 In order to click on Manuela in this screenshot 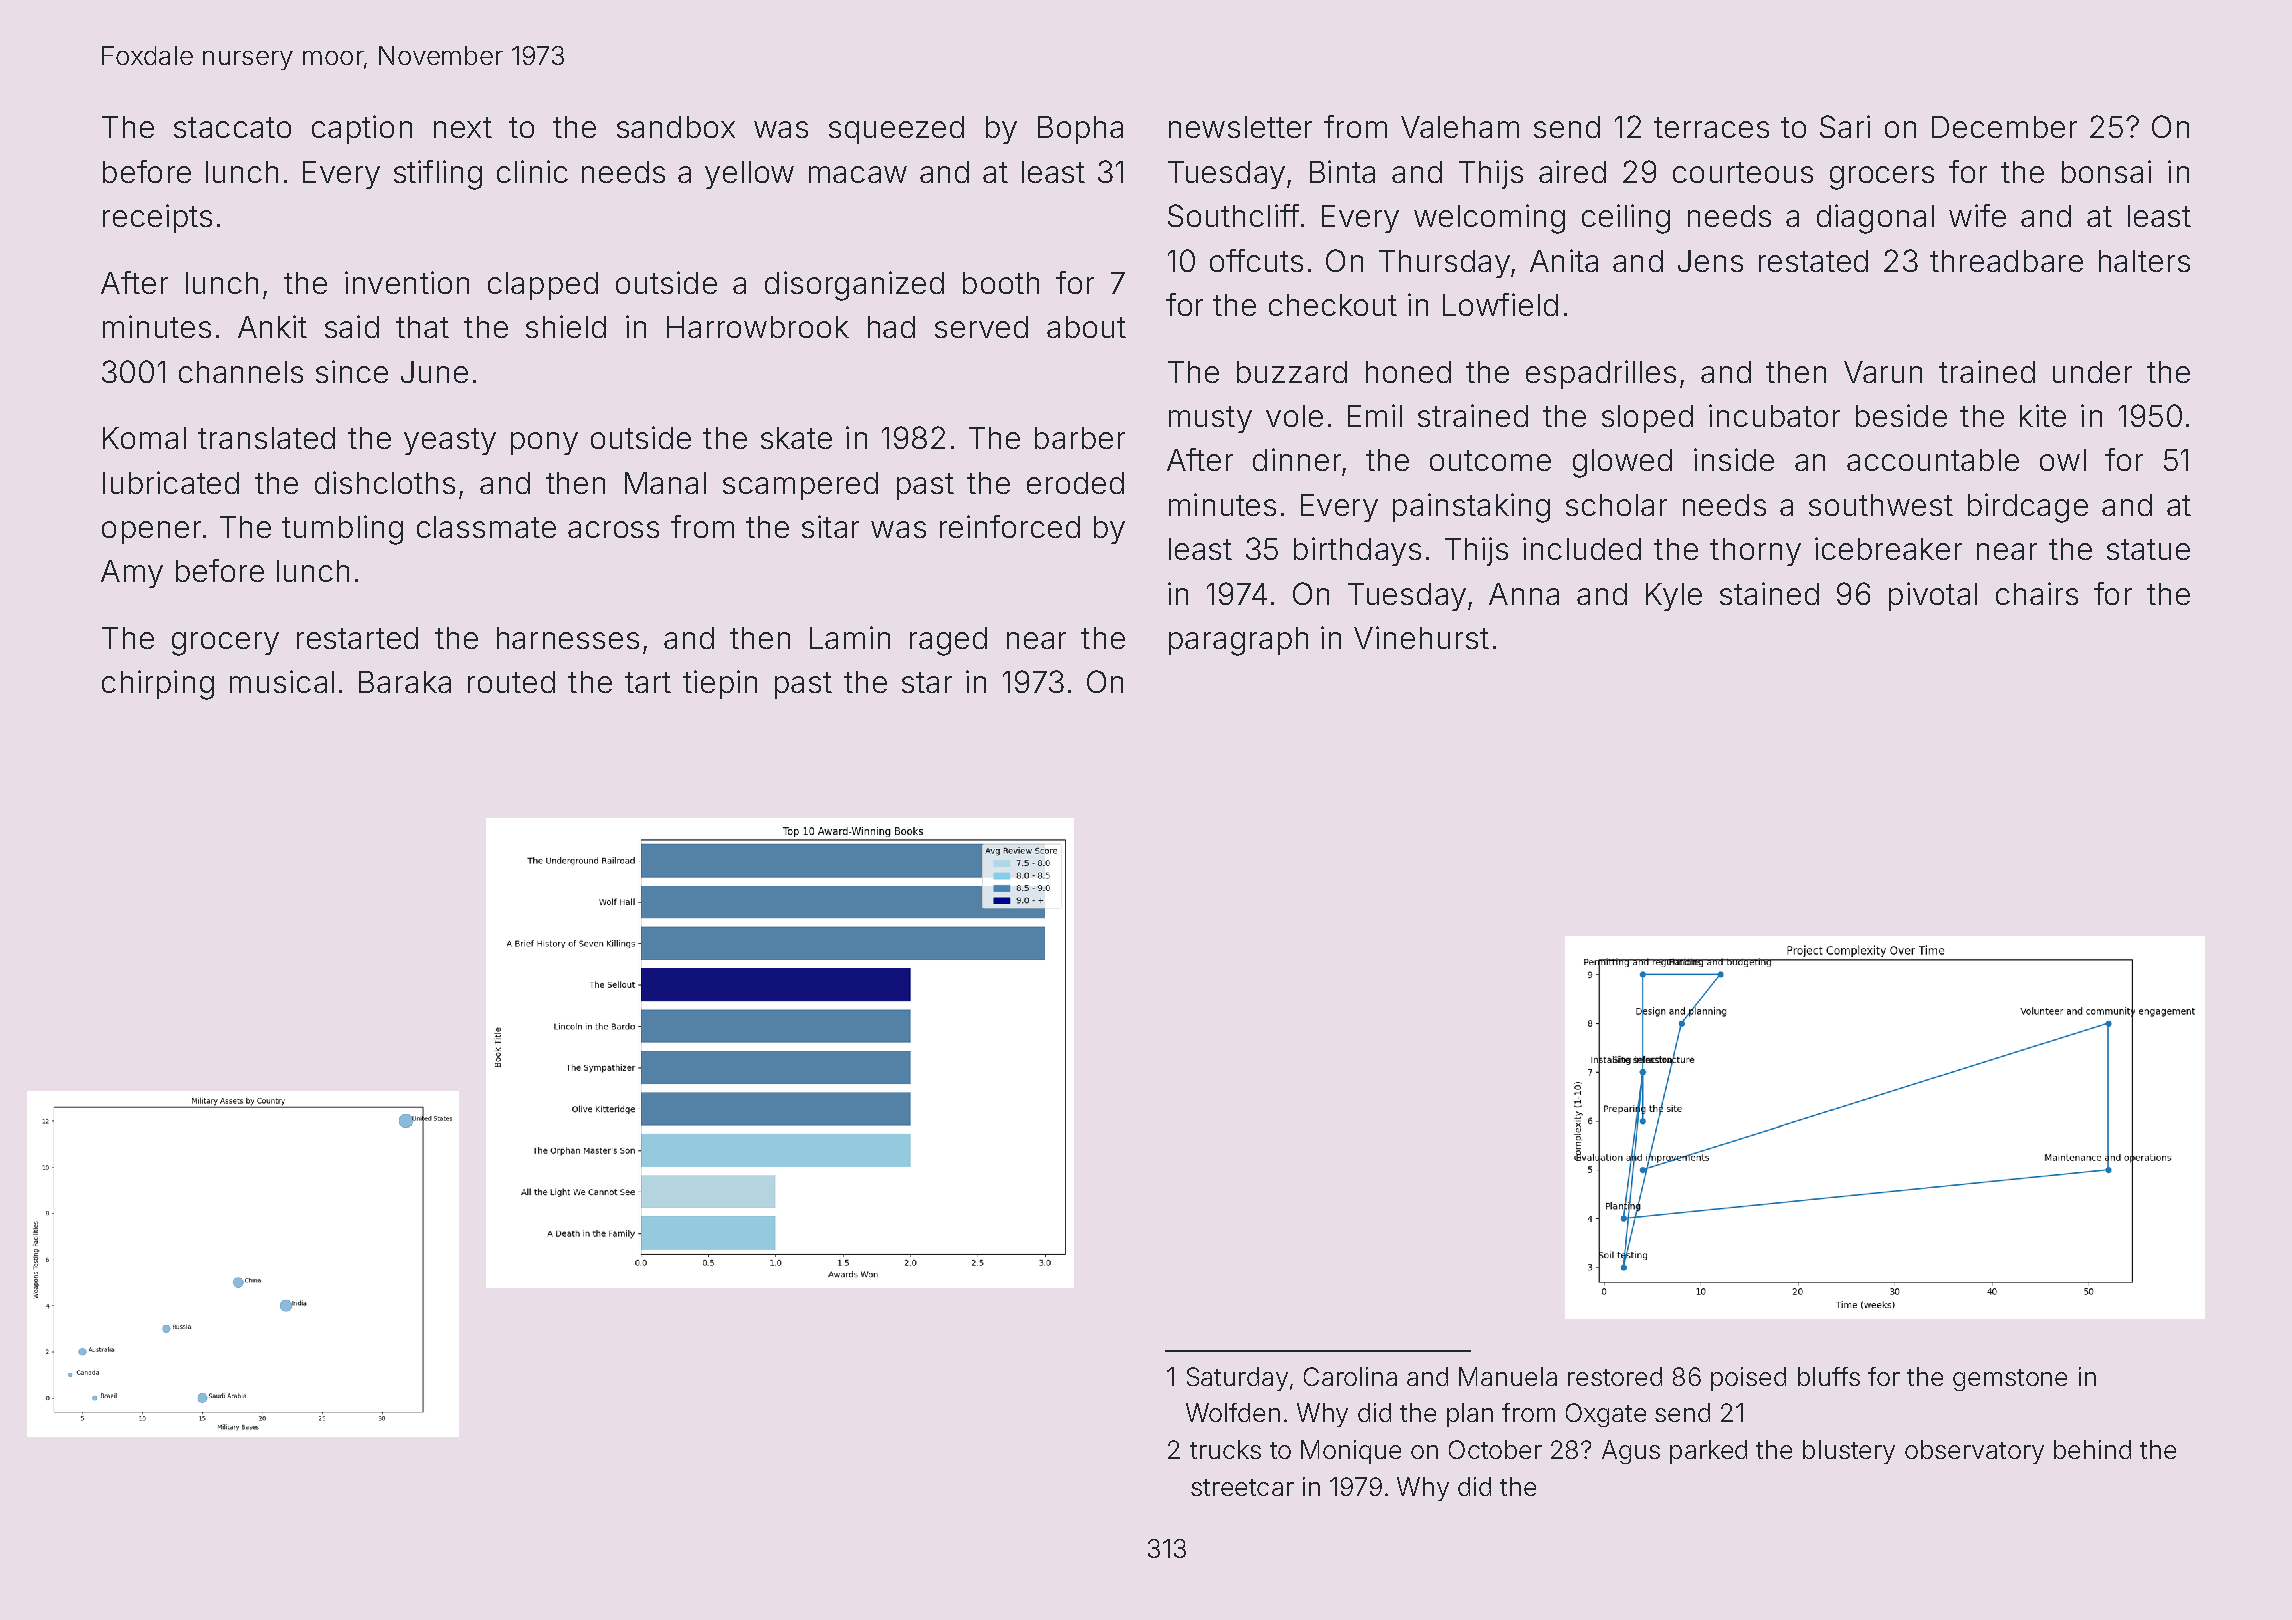, I will do `click(1508, 1376)`.
